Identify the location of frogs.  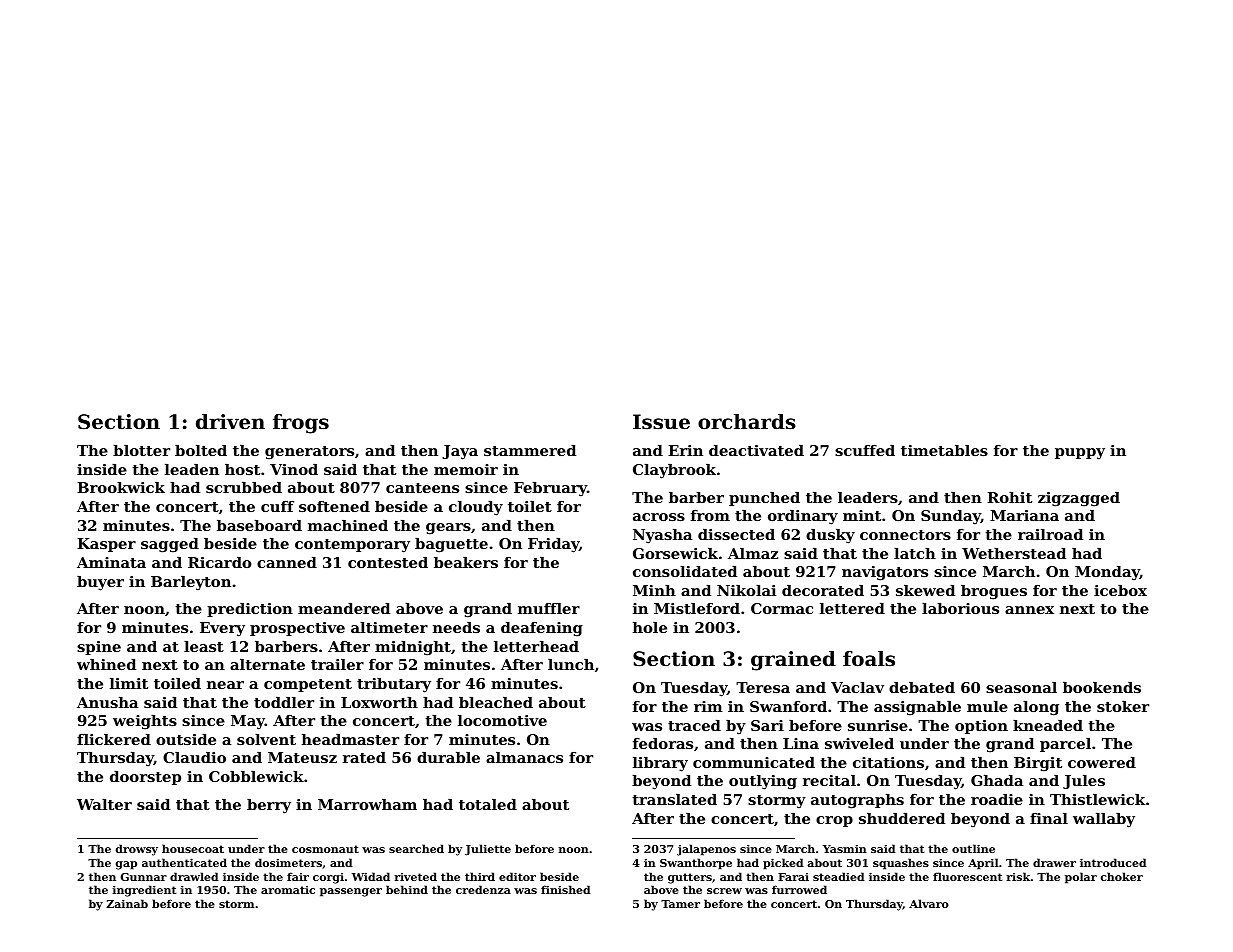
(301, 424).
